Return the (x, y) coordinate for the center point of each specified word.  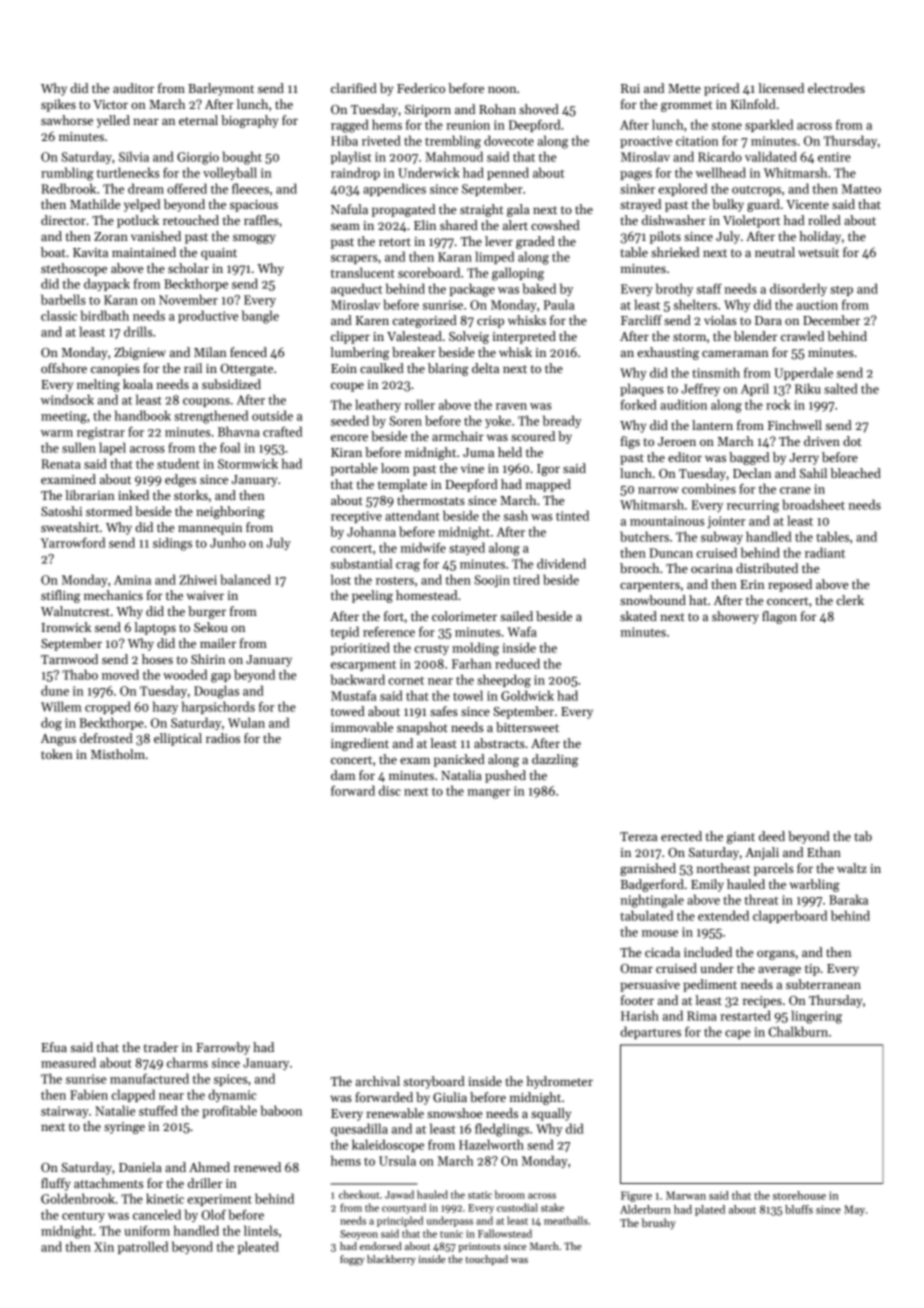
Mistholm (118, 754)
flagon (779, 617)
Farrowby (223, 1048)
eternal (198, 120)
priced (721, 89)
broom (510, 1194)
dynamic (232, 1095)
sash (516, 515)
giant (741, 838)
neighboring (230, 512)
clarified (354, 88)
